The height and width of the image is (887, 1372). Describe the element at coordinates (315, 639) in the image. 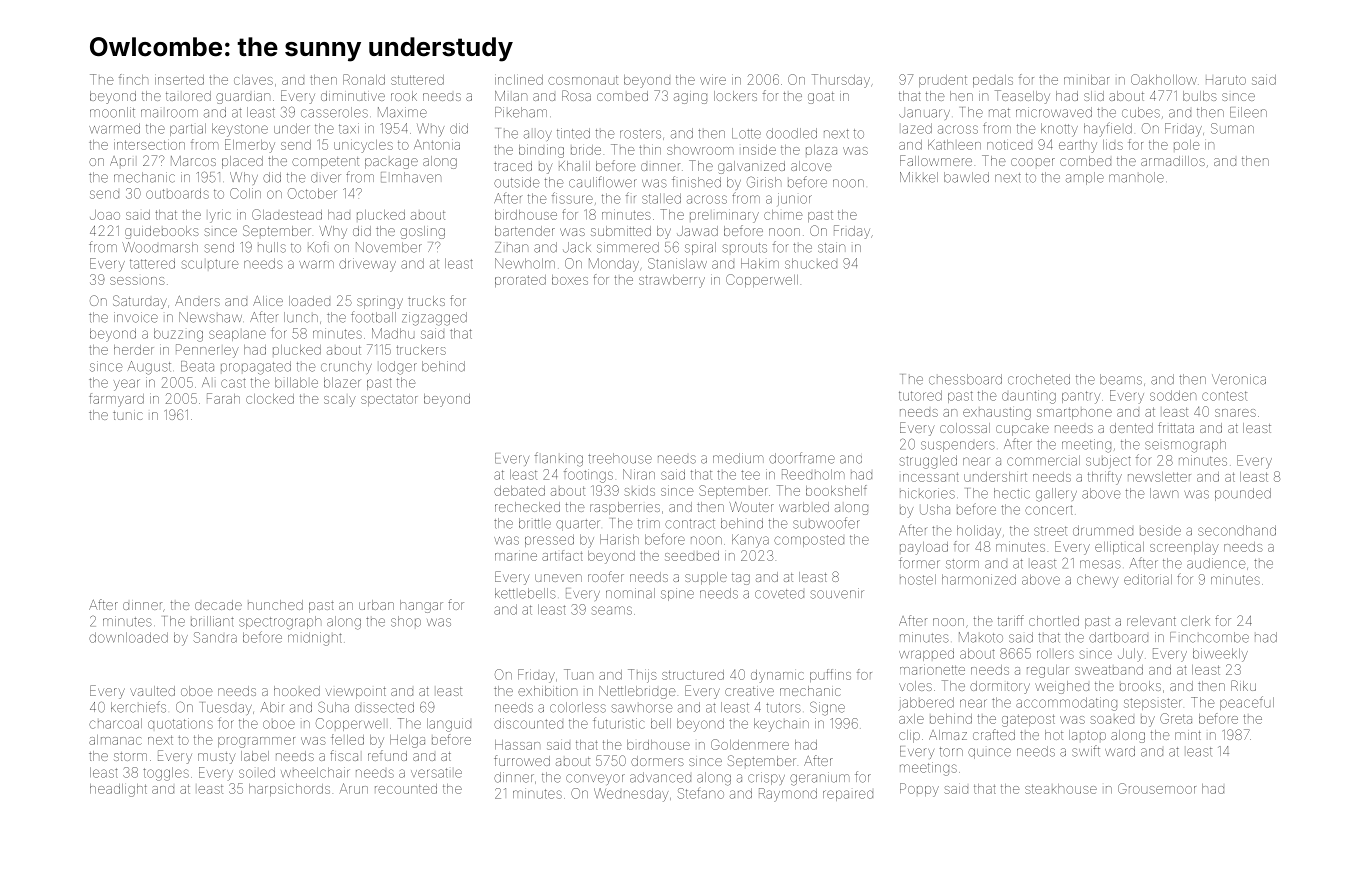

I see `midnight` at that location.
